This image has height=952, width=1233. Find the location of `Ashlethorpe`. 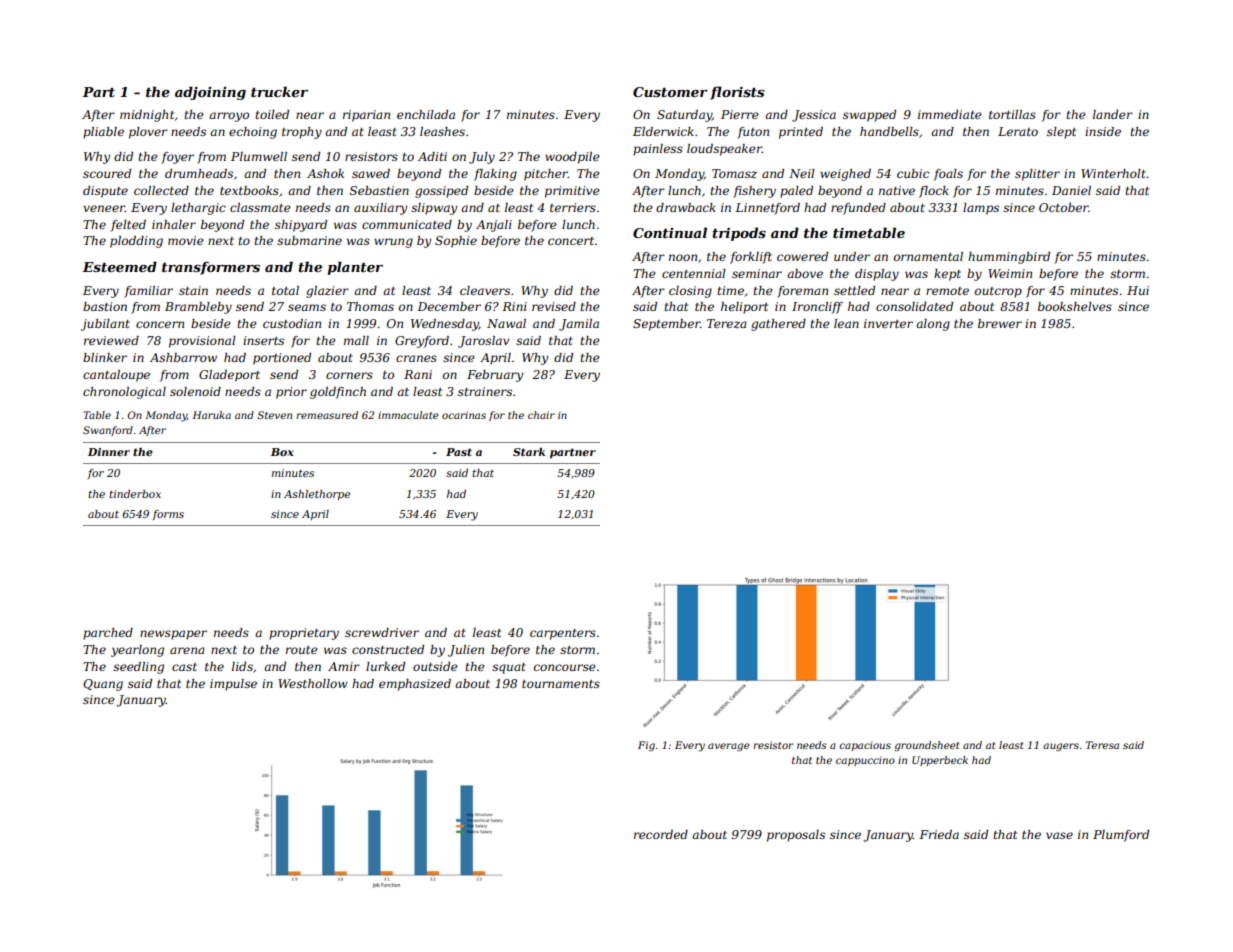

Ashlethorpe is located at coordinates (317, 495).
